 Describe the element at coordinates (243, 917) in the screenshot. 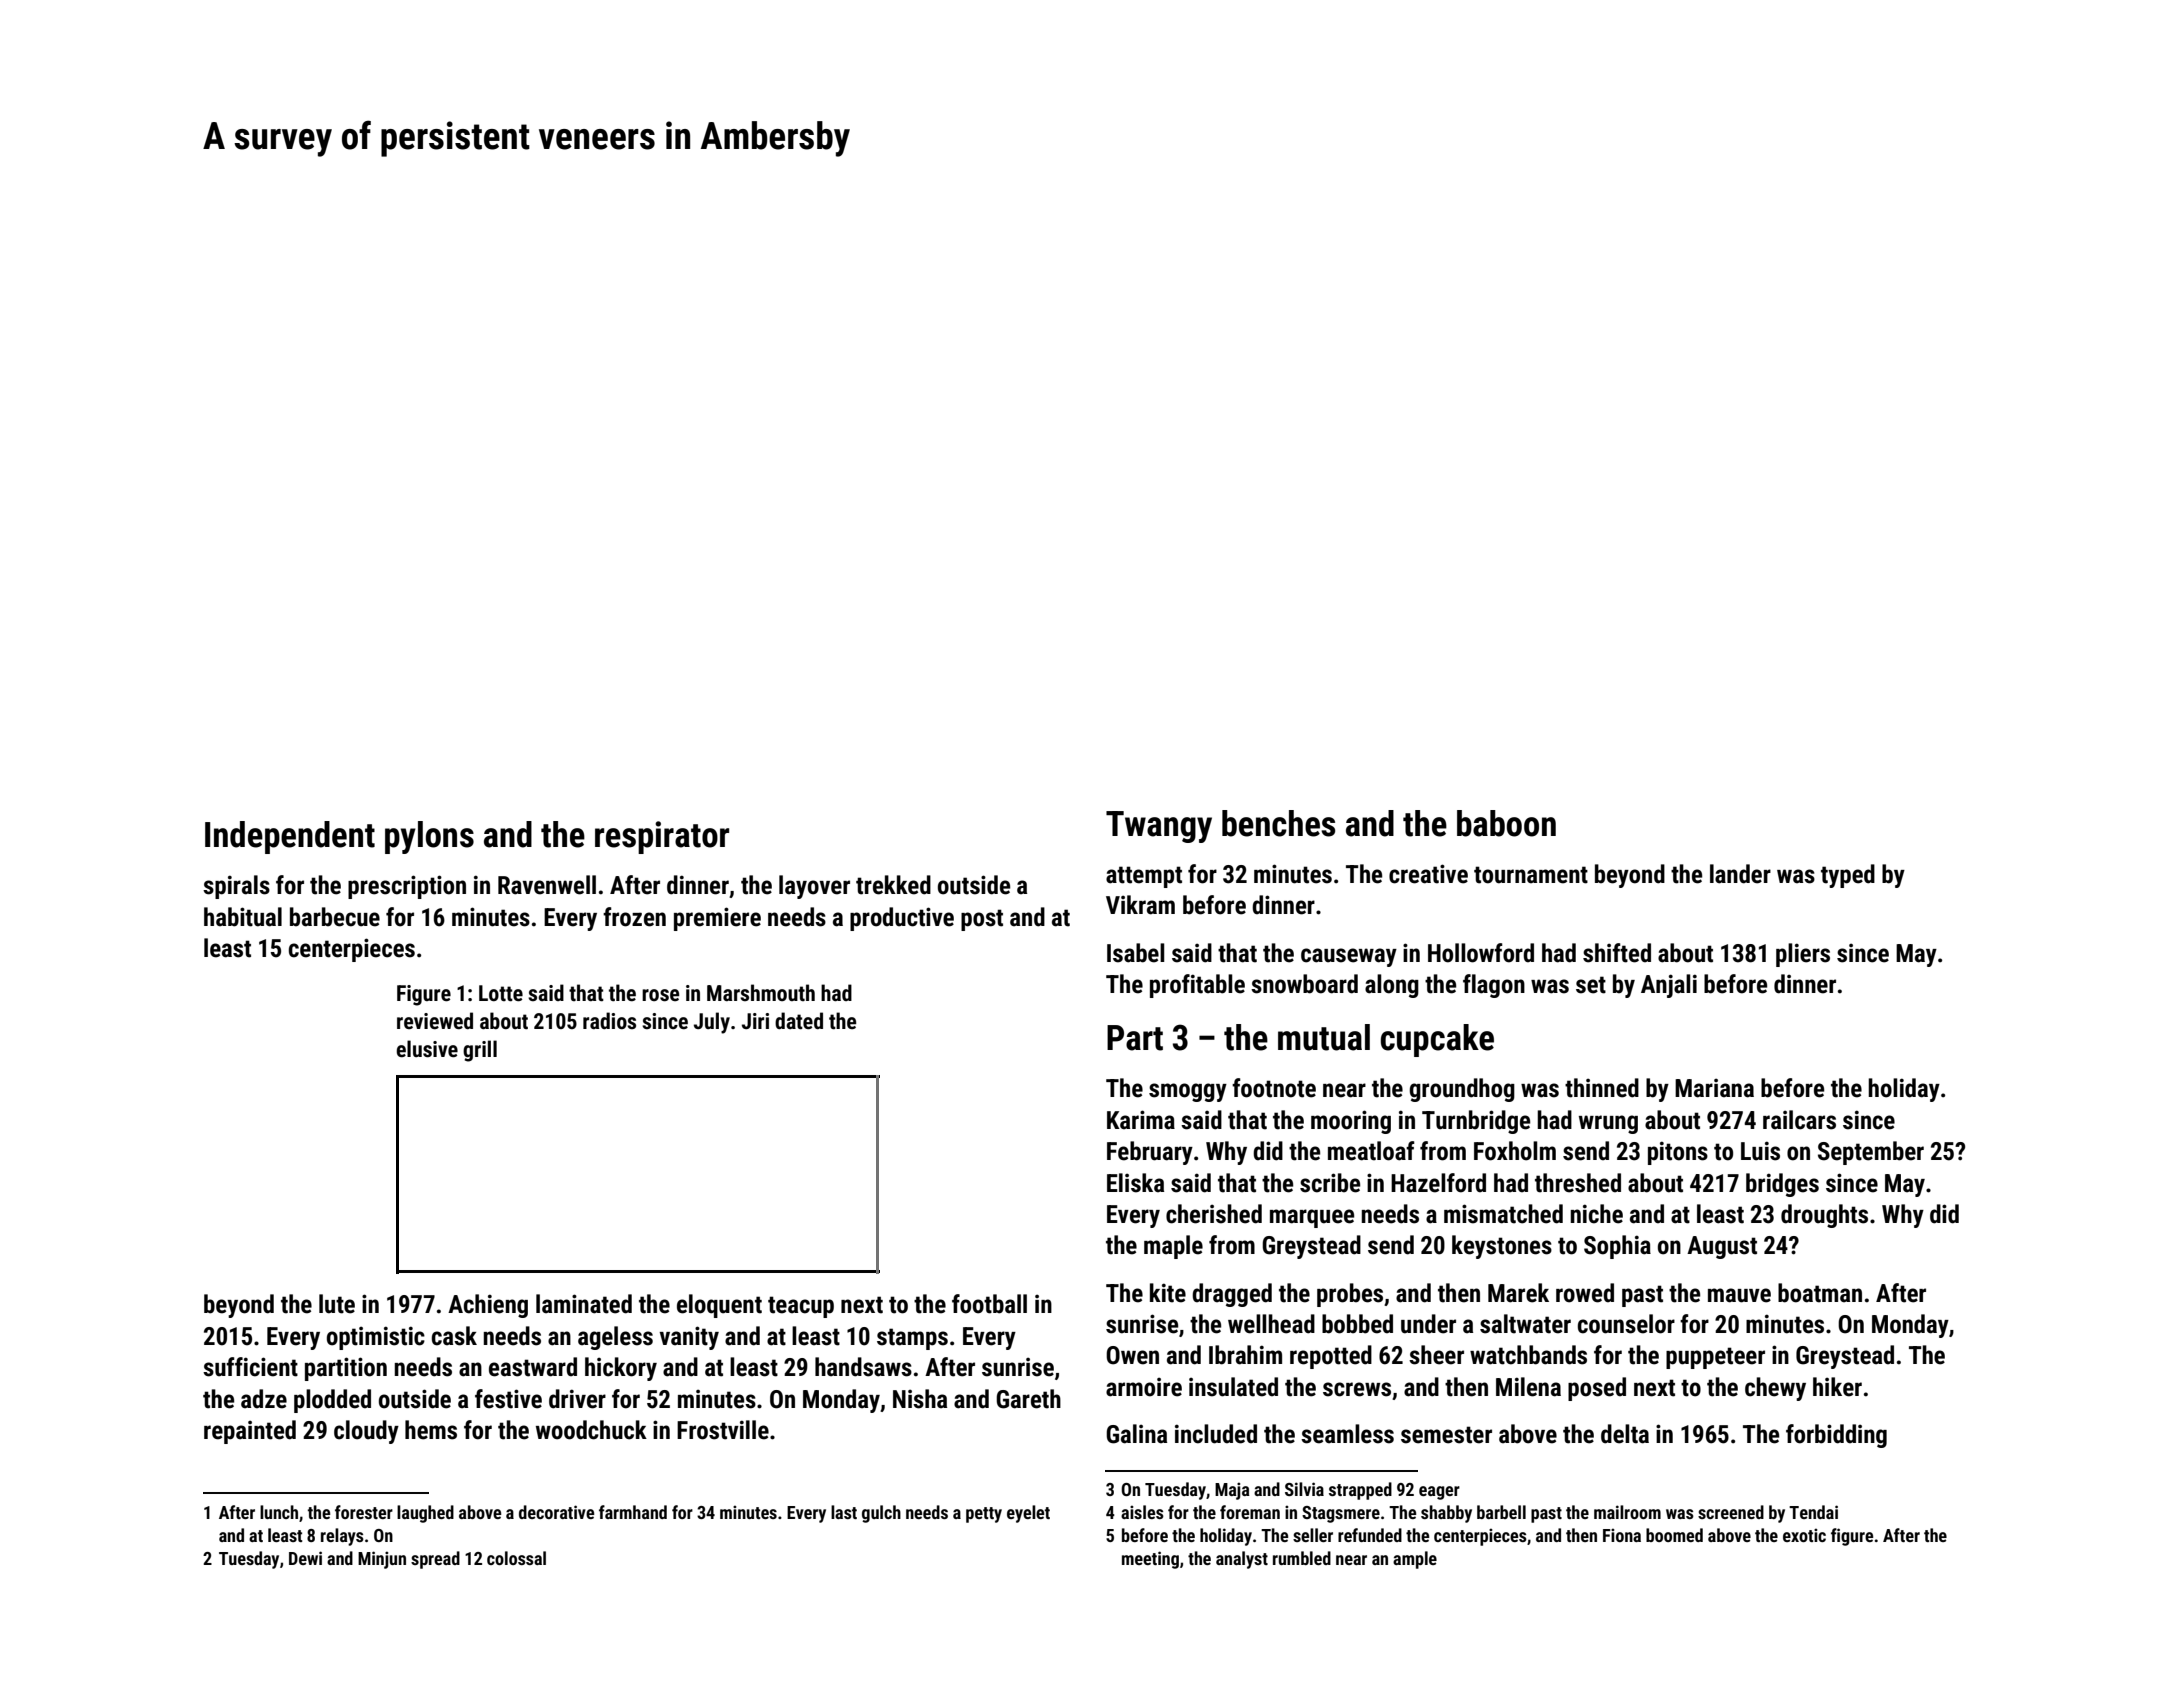

I see `habitual` at that location.
